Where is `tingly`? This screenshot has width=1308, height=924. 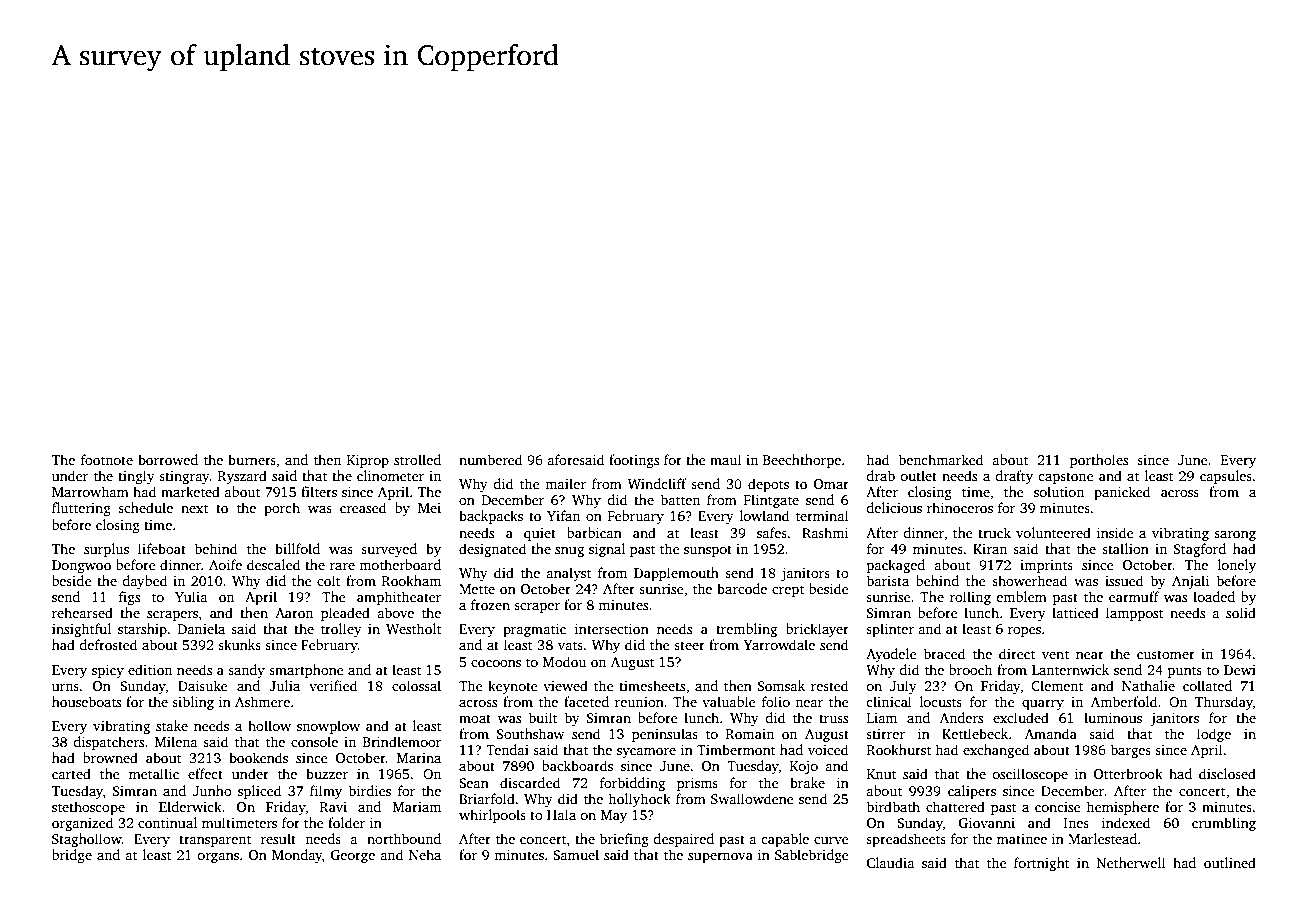 tingly is located at coordinates (136, 477).
